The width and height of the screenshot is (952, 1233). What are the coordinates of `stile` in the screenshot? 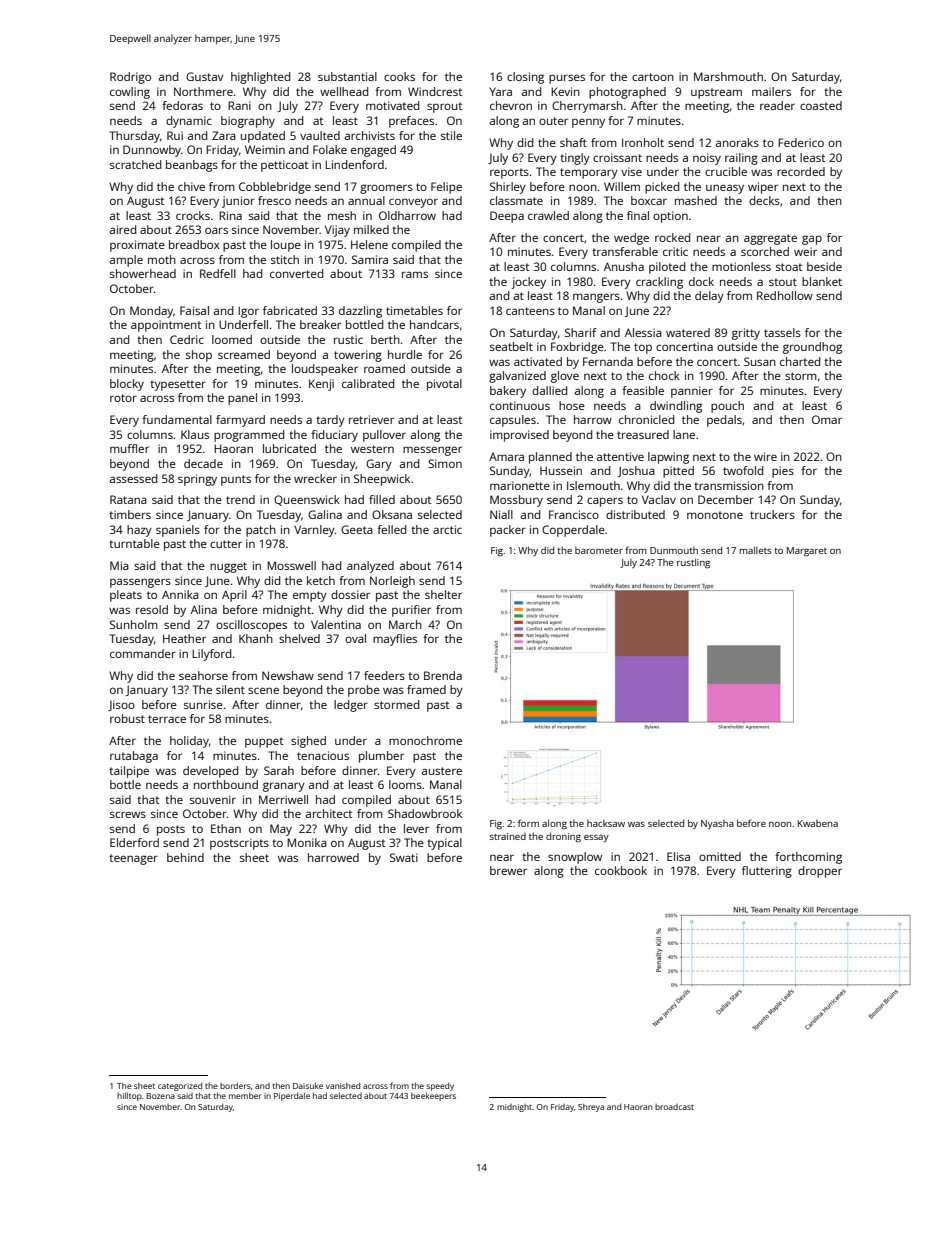 It's located at (451, 135).
